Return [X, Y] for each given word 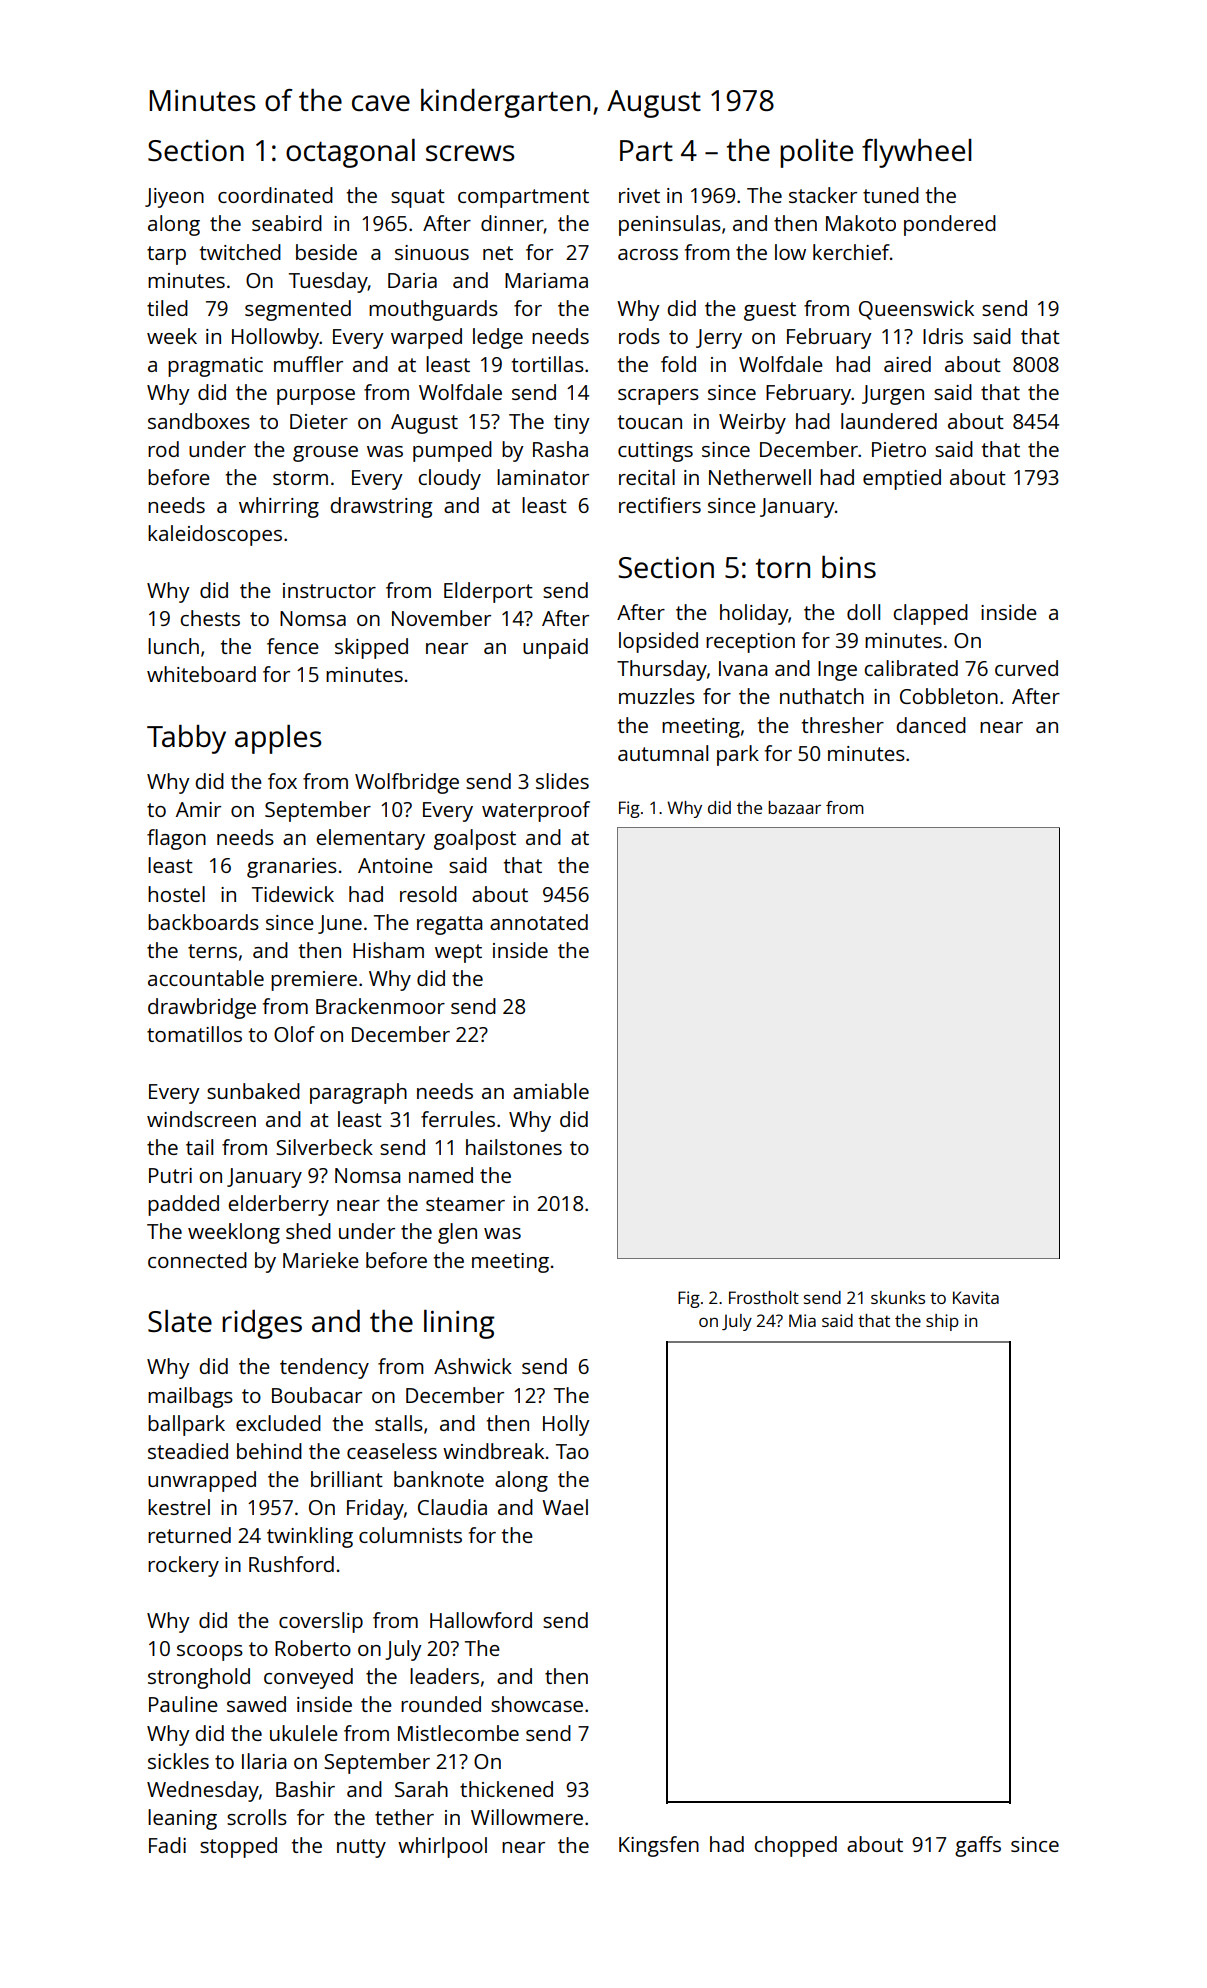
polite [816, 153]
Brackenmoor [380, 1006]
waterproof [536, 811]
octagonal [350, 153]
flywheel [917, 153]
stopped [238, 1847]
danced [931, 725]
